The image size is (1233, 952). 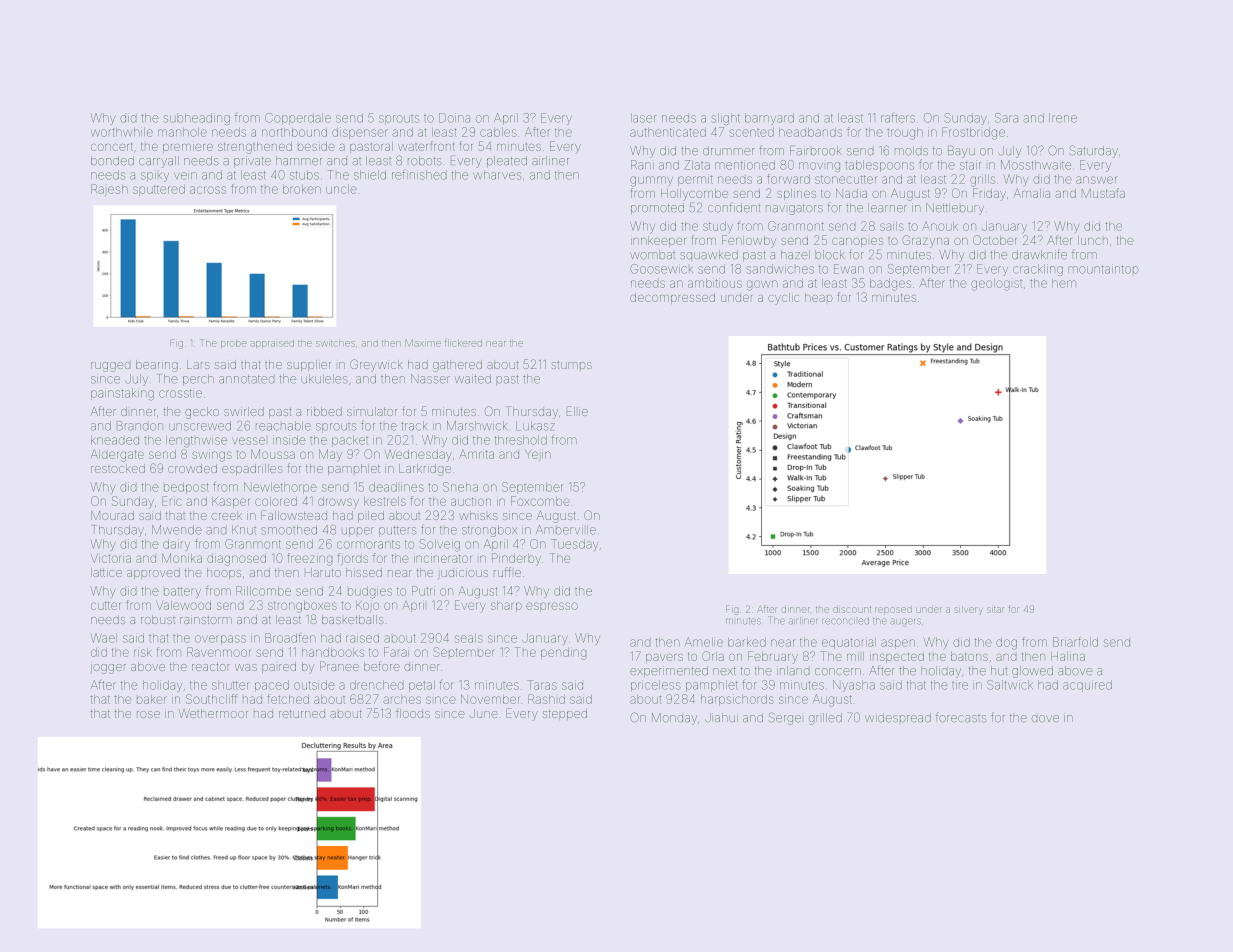 I want to click on dove, so click(x=1045, y=719).
